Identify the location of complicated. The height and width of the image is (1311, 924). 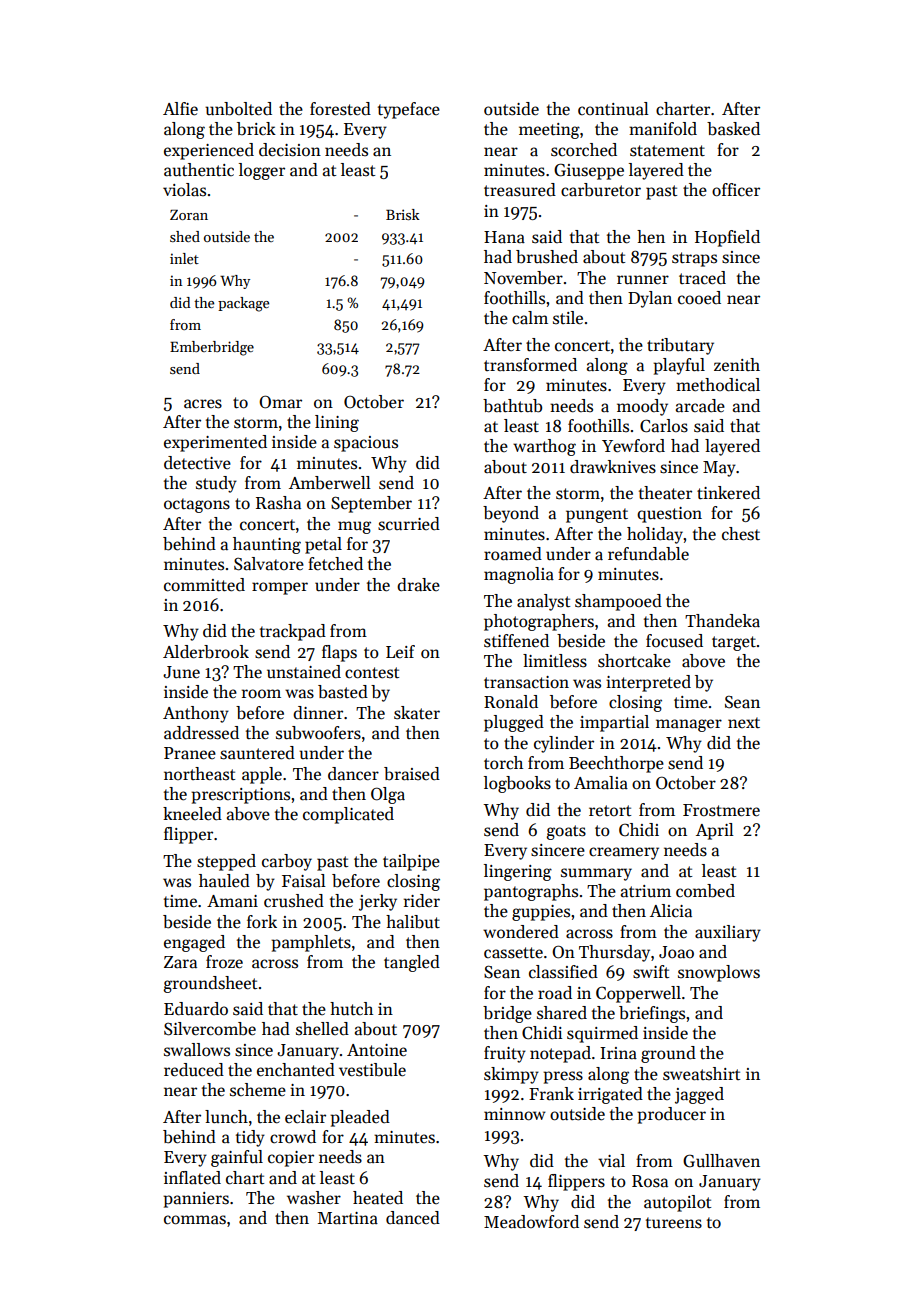
(348, 815).
